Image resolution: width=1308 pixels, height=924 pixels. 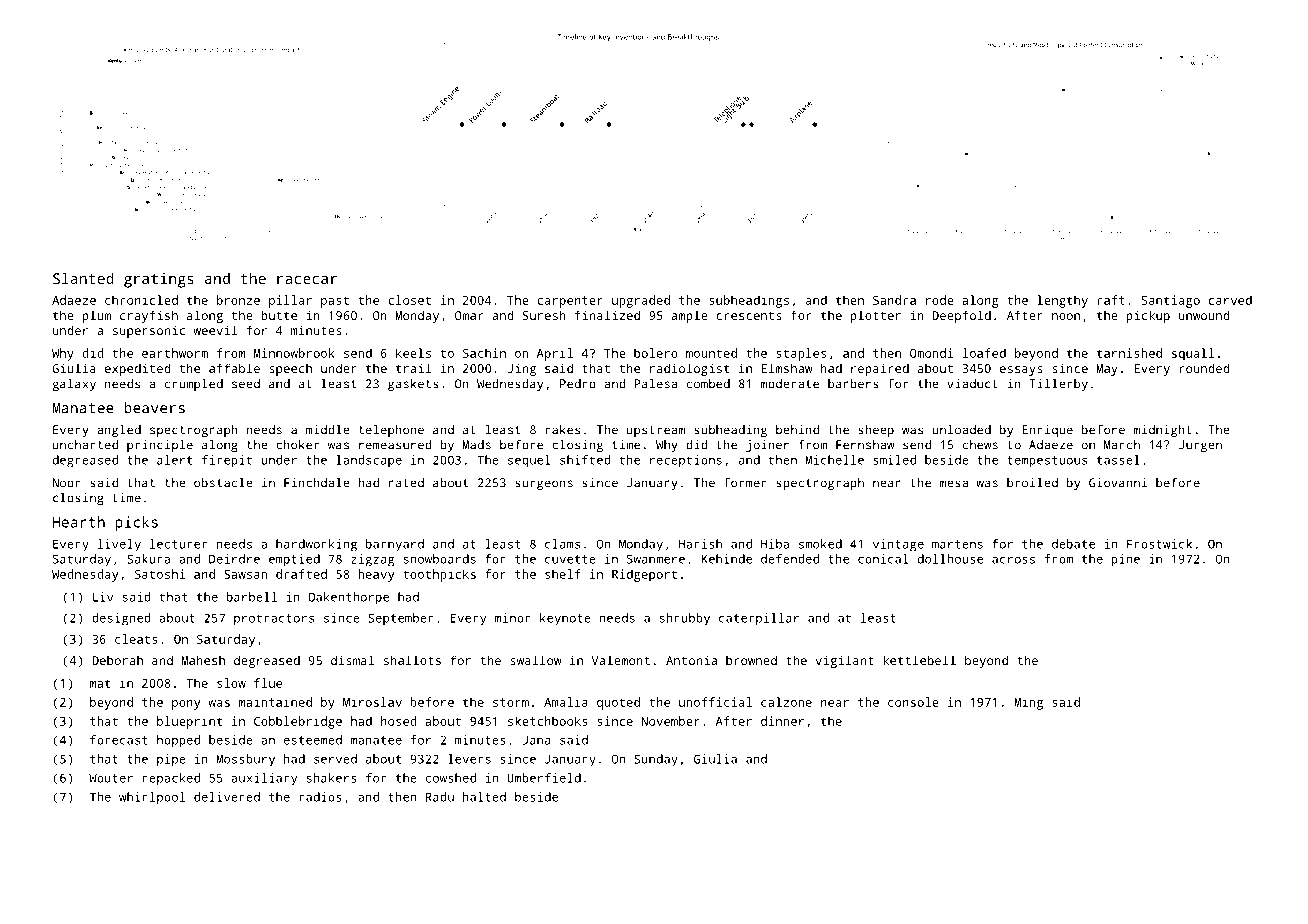 What do you see at coordinates (620, 660) in the page?
I see `Valemont` at bounding box center [620, 660].
